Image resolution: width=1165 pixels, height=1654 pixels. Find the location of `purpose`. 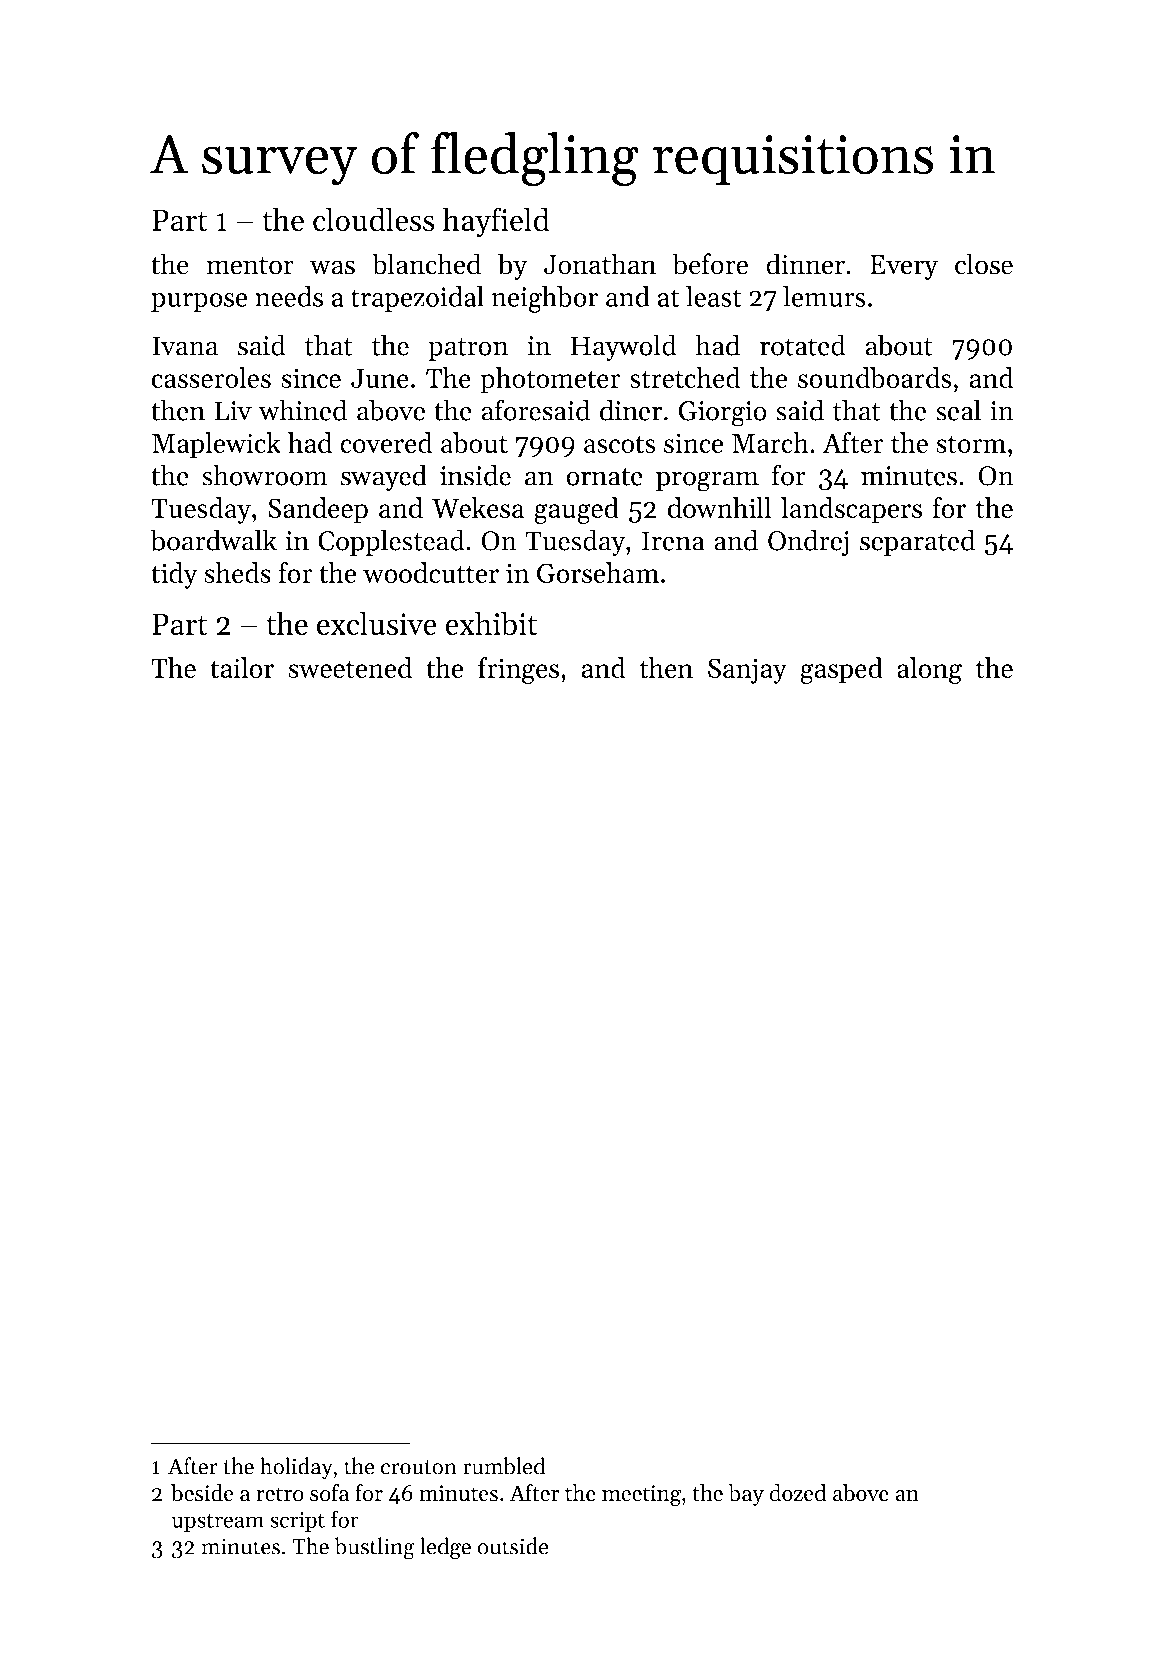

purpose is located at coordinates (199, 303).
